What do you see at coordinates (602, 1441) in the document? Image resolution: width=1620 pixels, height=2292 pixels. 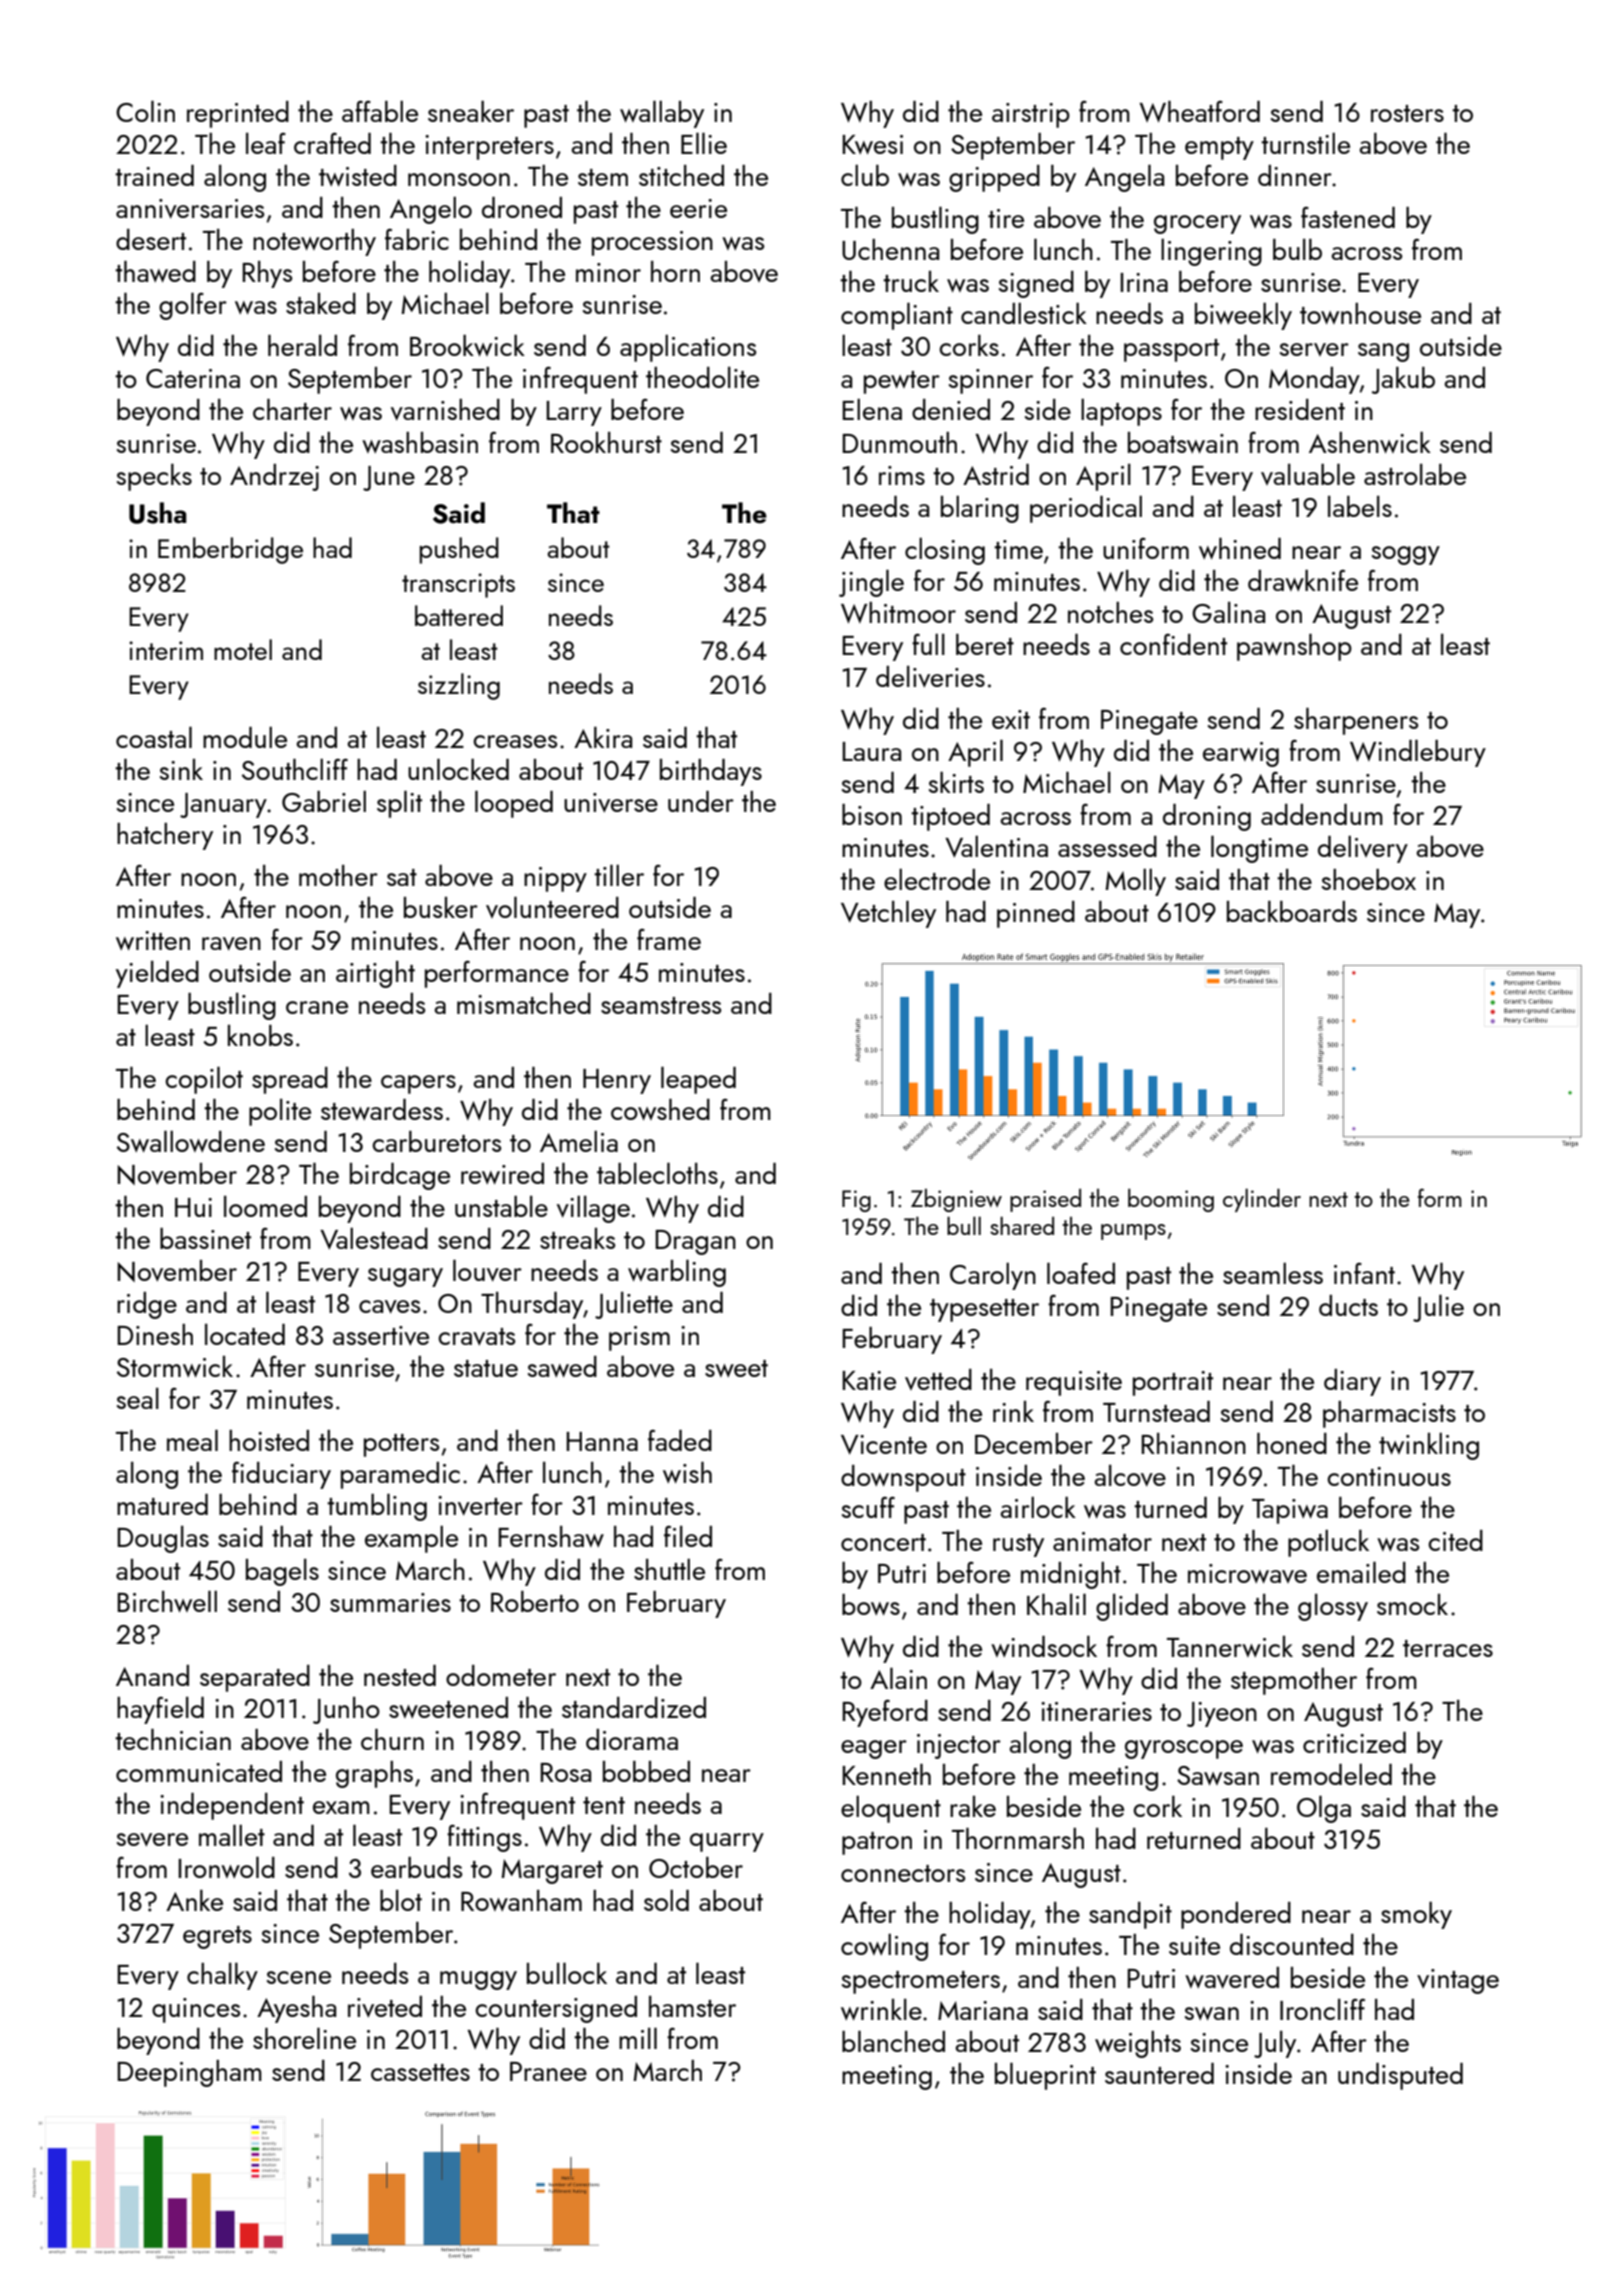 I see `Hanna` at bounding box center [602, 1441].
